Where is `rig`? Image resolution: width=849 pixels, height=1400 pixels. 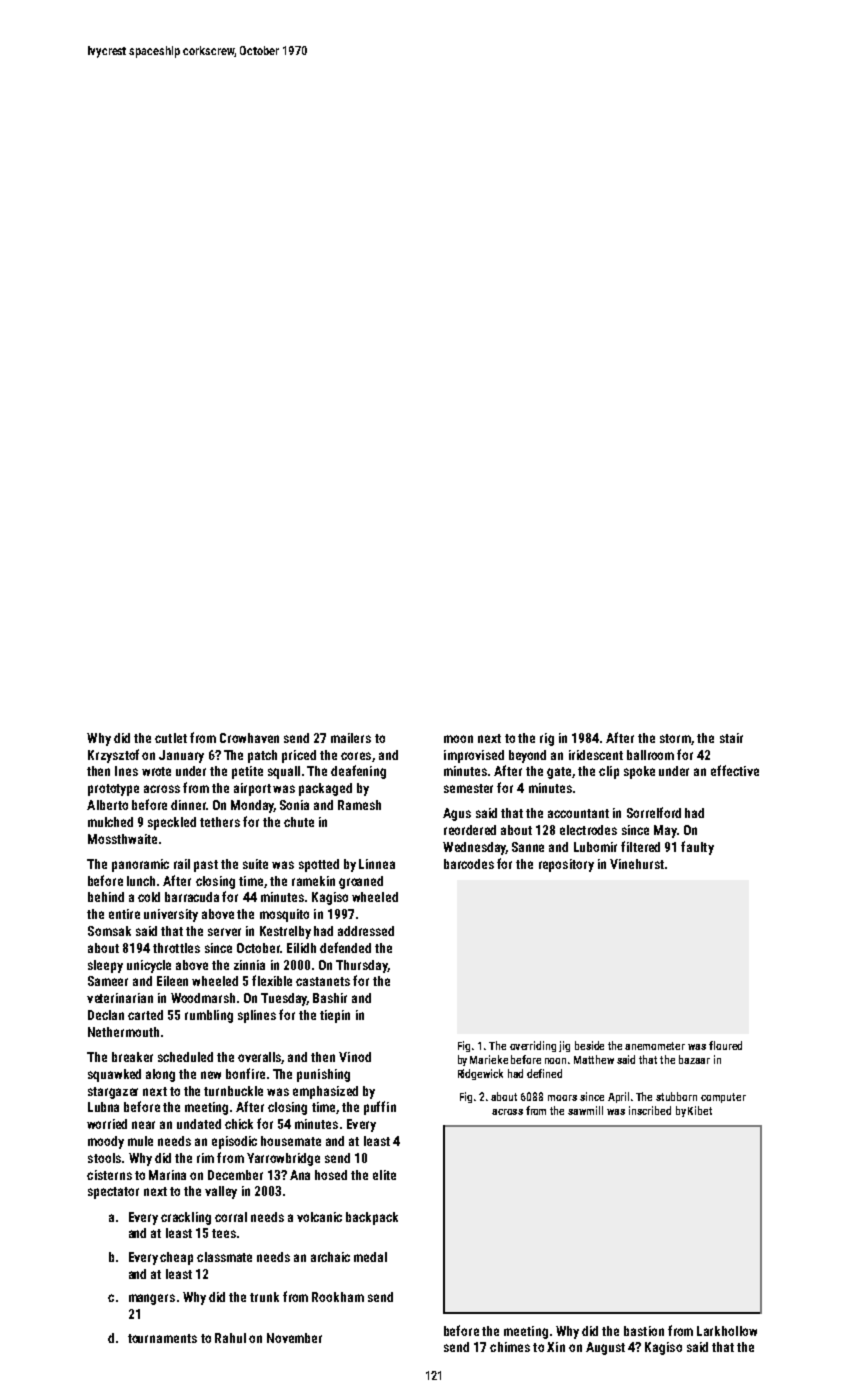 rig is located at coordinates (547, 739).
